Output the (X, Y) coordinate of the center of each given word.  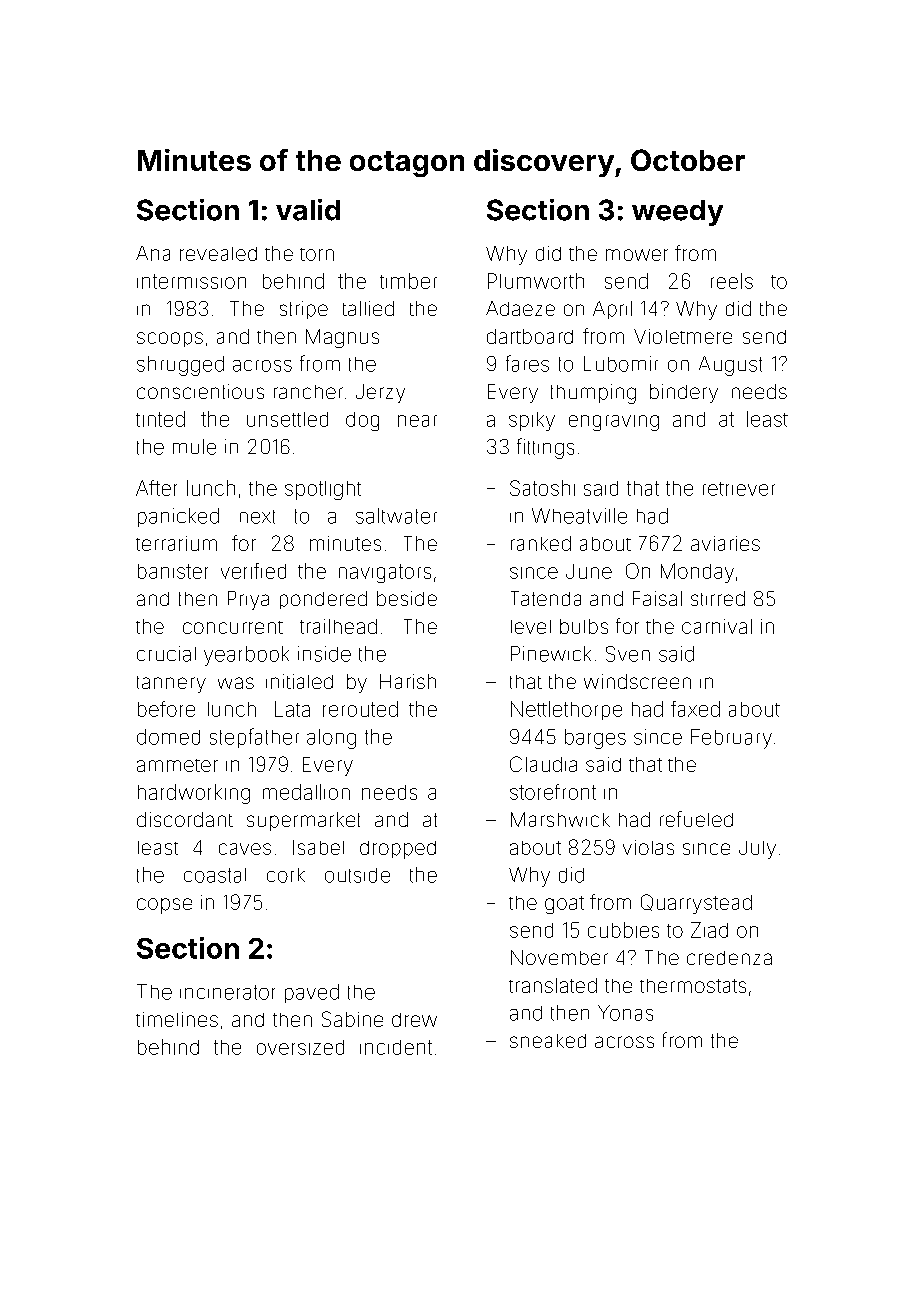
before (166, 709)
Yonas (625, 1013)
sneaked (548, 1041)
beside (407, 598)
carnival (717, 626)
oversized (300, 1047)
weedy (677, 213)
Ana (153, 253)
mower (637, 255)
